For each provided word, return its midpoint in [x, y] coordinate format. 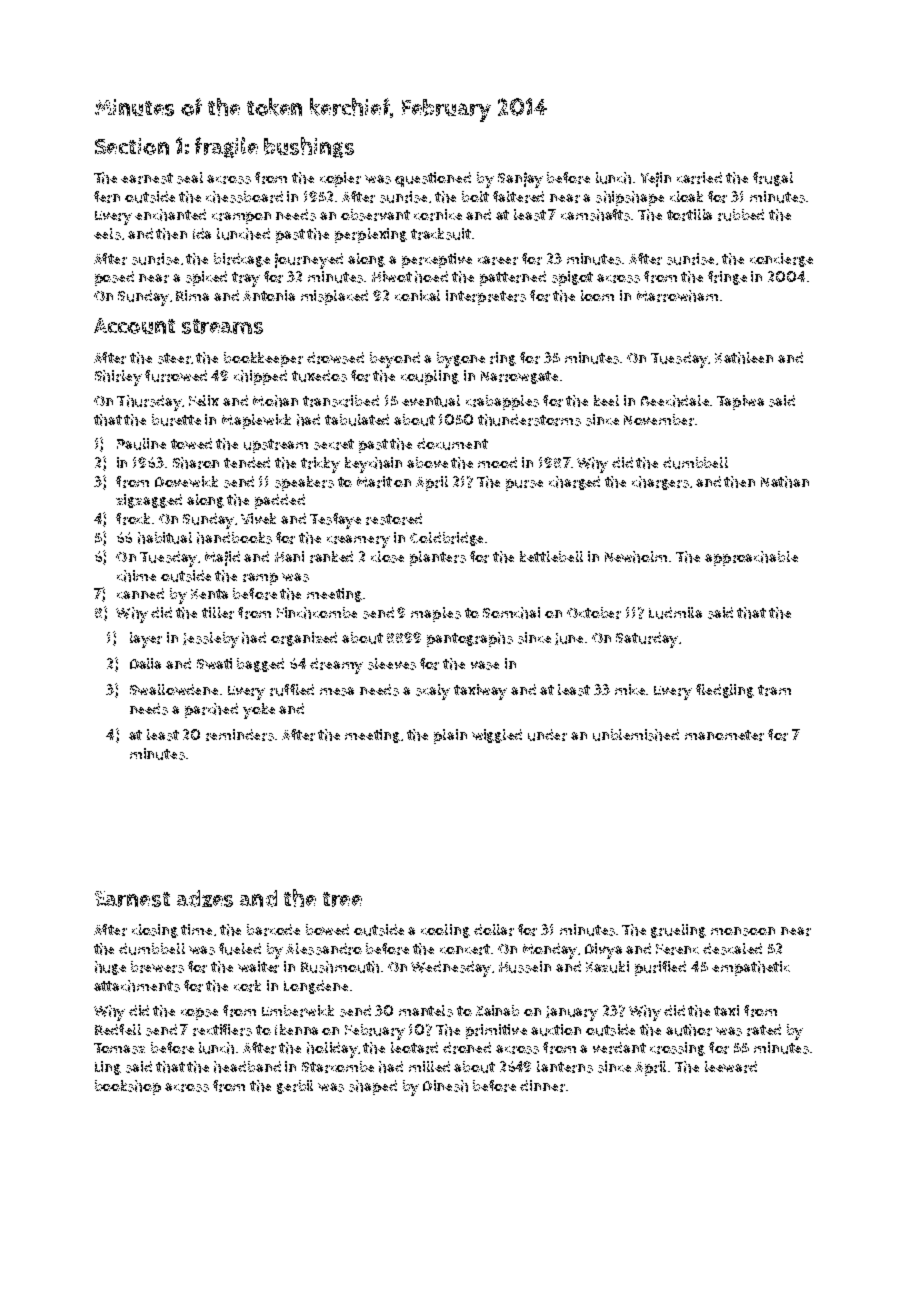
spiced [206, 278]
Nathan [785, 482]
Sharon [196, 463]
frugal [773, 179]
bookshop [128, 1087]
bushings [309, 147]
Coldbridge [446, 539]
